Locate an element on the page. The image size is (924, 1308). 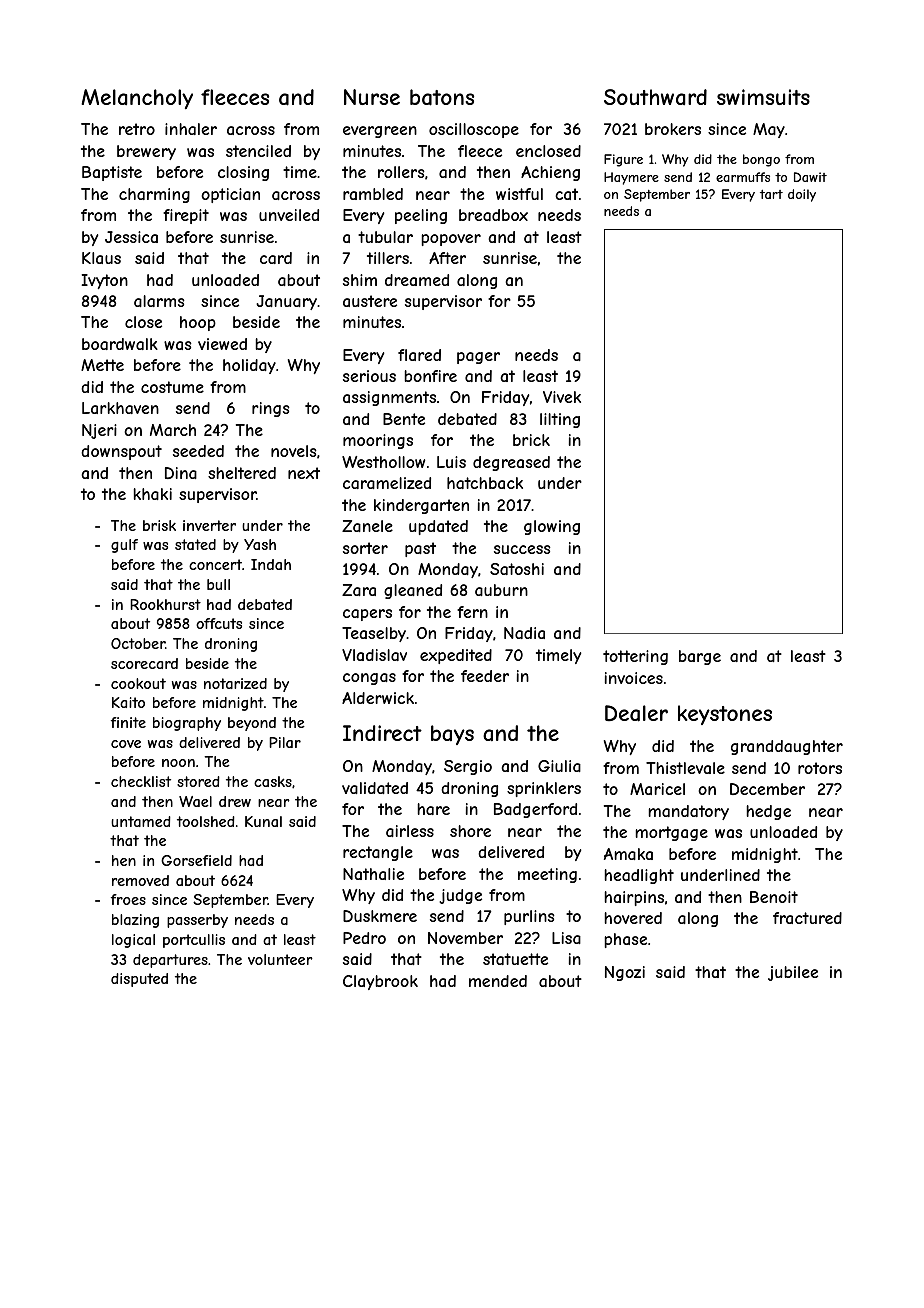
Maricel is located at coordinates (657, 789).
